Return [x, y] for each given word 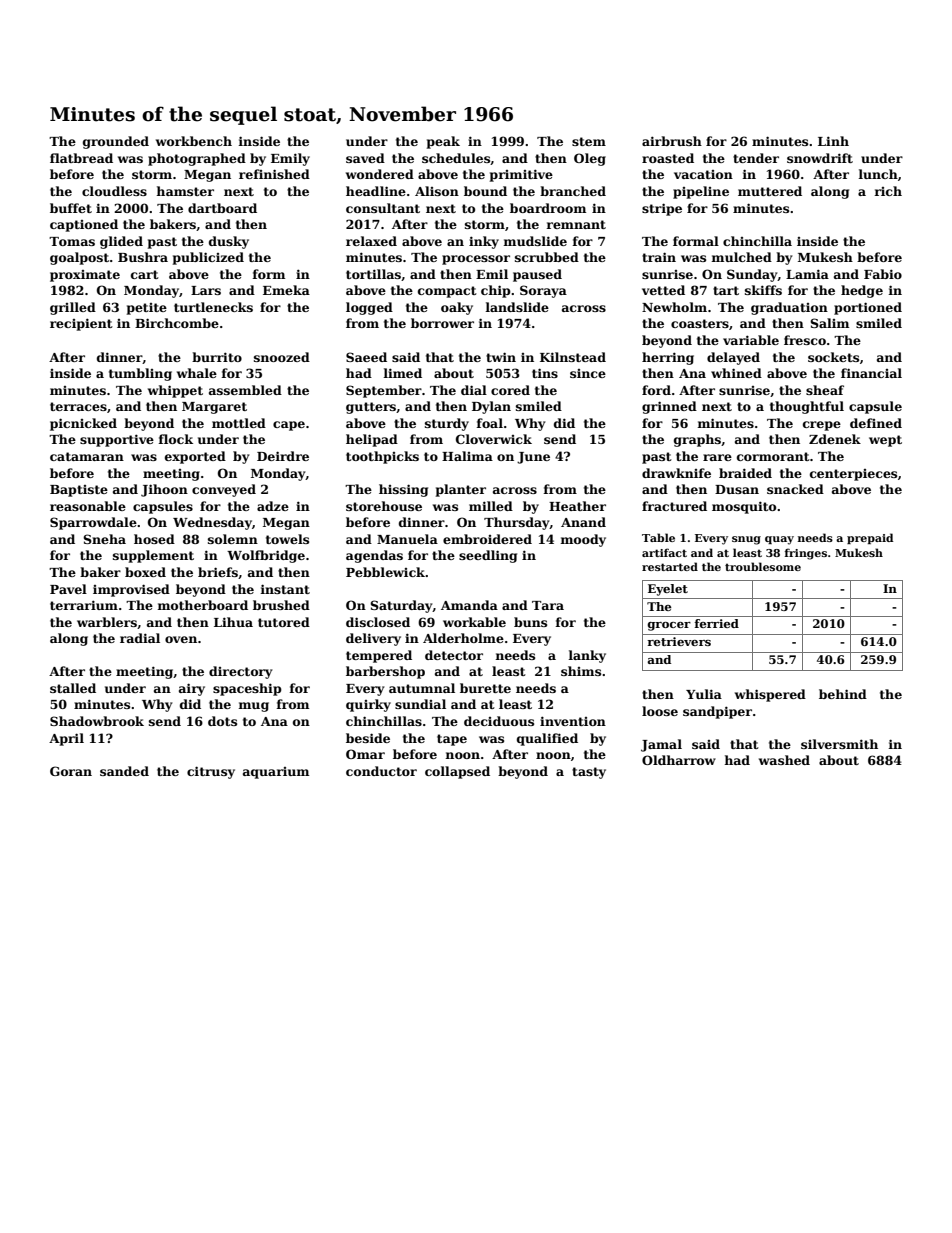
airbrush [672, 141]
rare [717, 457]
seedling [488, 556]
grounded [116, 142]
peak [443, 142]
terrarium [84, 605]
